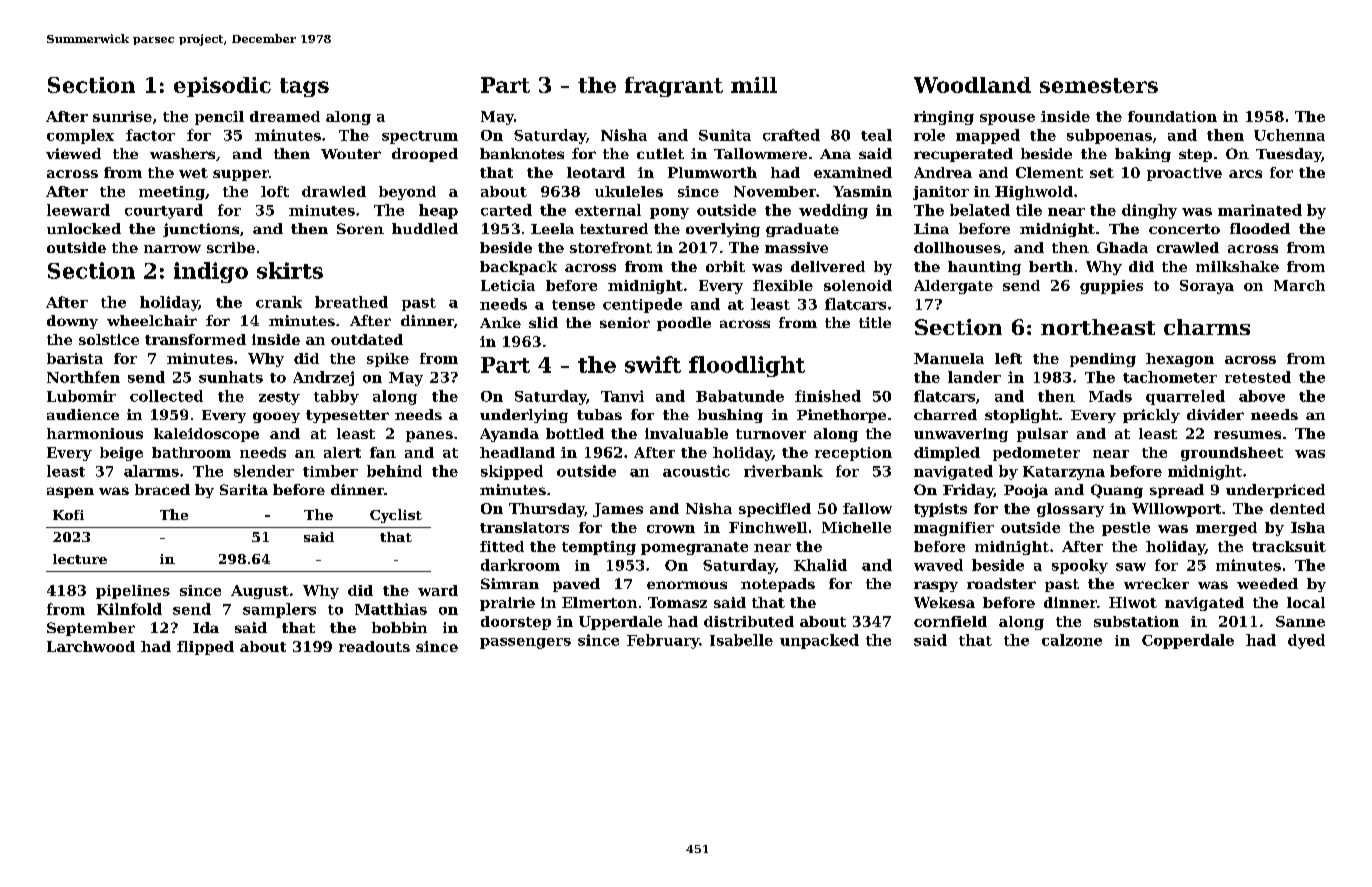 The width and height of the screenshot is (1372, 887). What do you see at coordinates (1007, 119) in the screenshot?
I see `spouse` at bounding box center [1007, 119].
